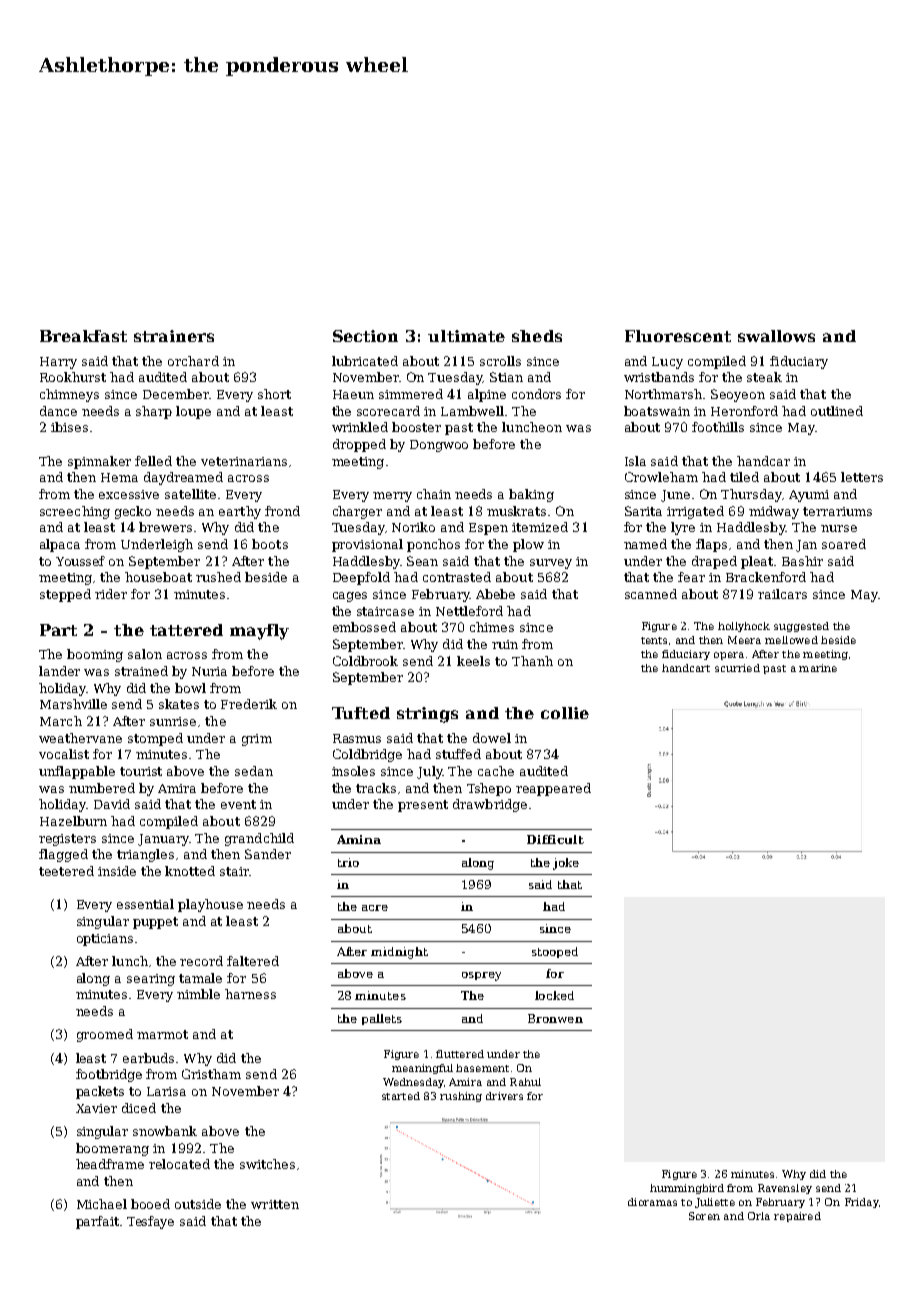 This screenshot has height=1308, width=924. What do you see at coordinates (566, 864) in the screenshot?
I see `joke` at bounding box center [566, 864].
